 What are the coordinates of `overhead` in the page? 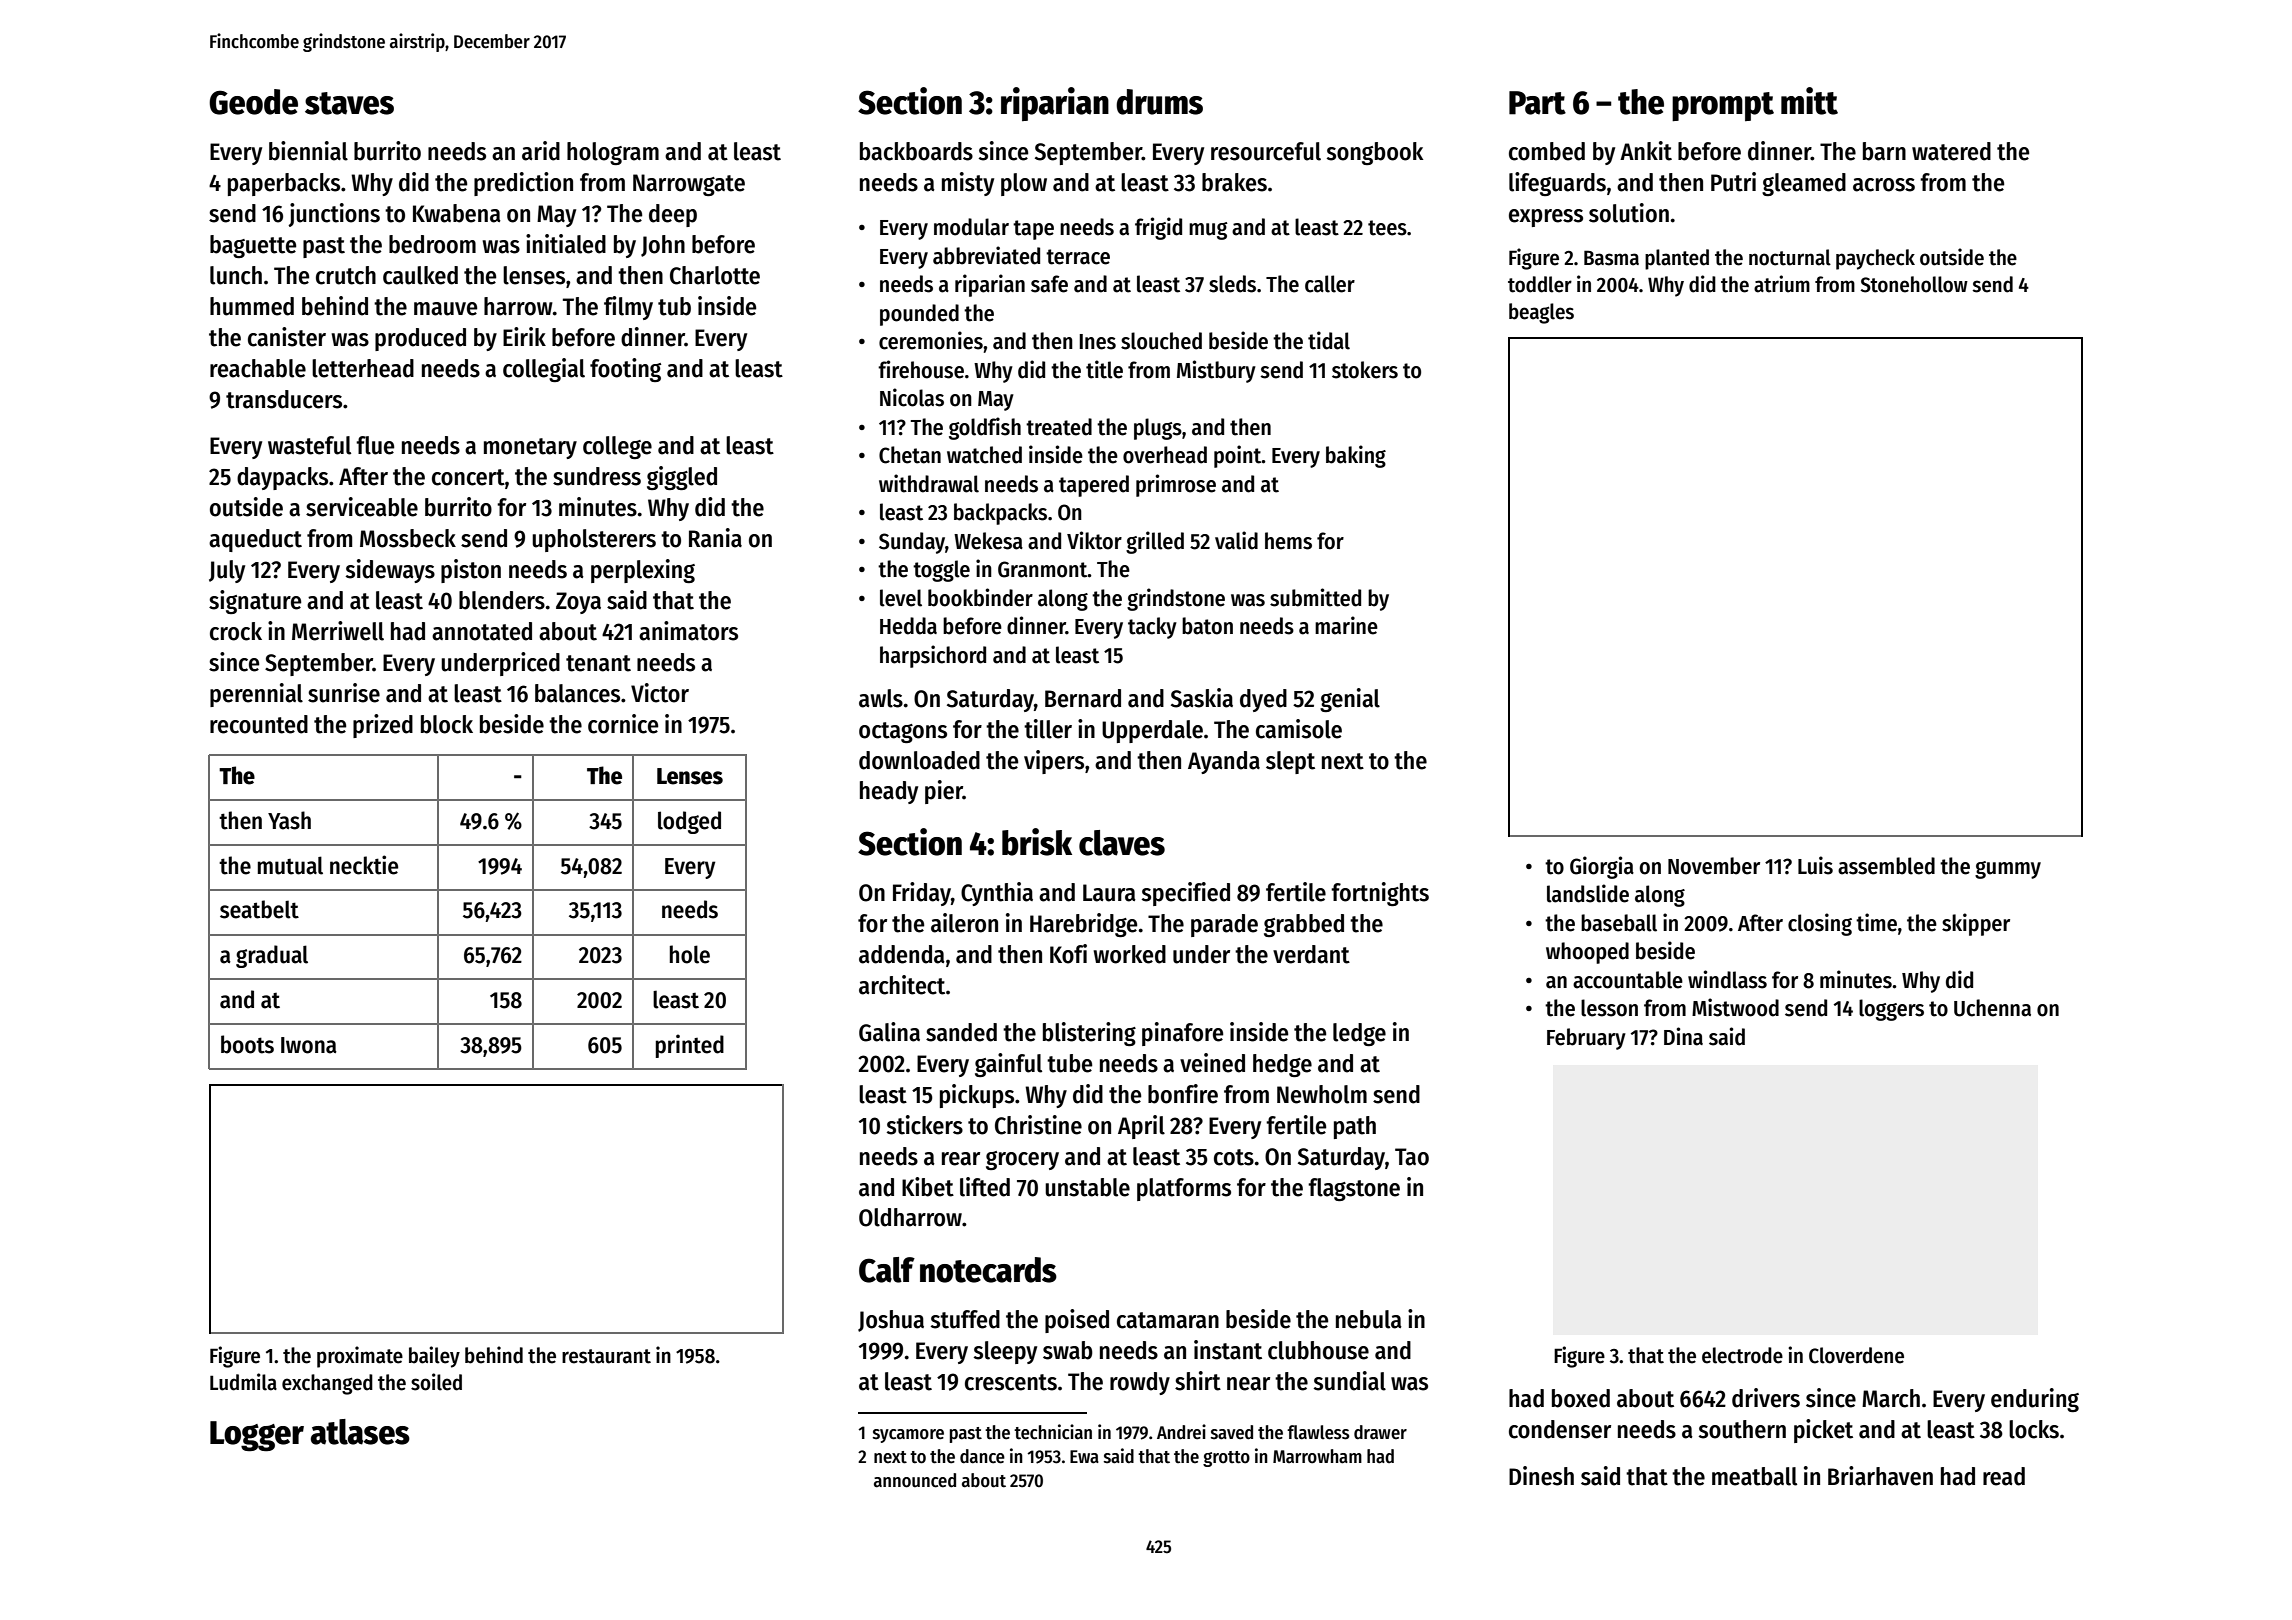 It's located at (1165, 455).
